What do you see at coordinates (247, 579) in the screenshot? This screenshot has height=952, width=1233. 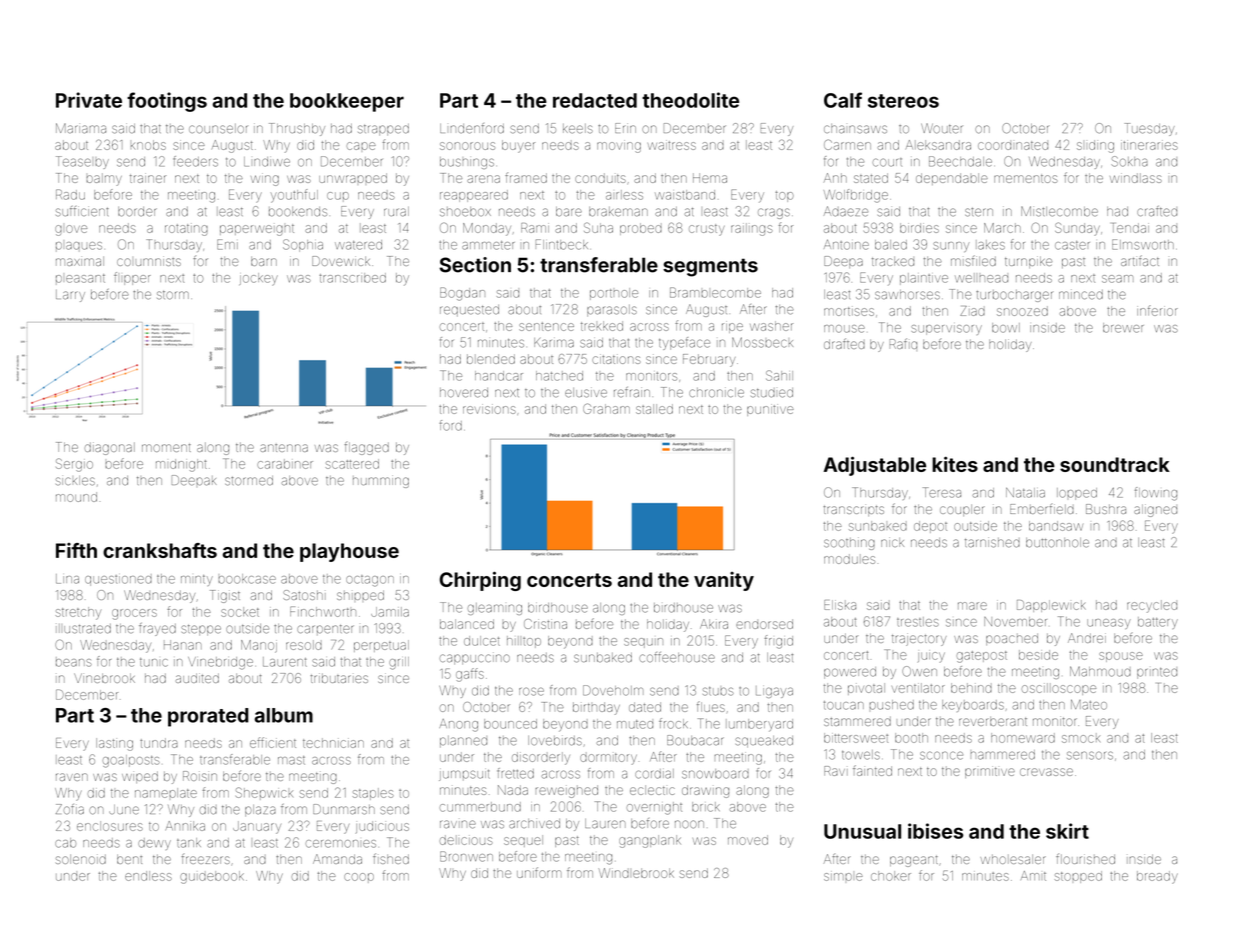 I see `bookcase` at bounding box center [247, 579].
